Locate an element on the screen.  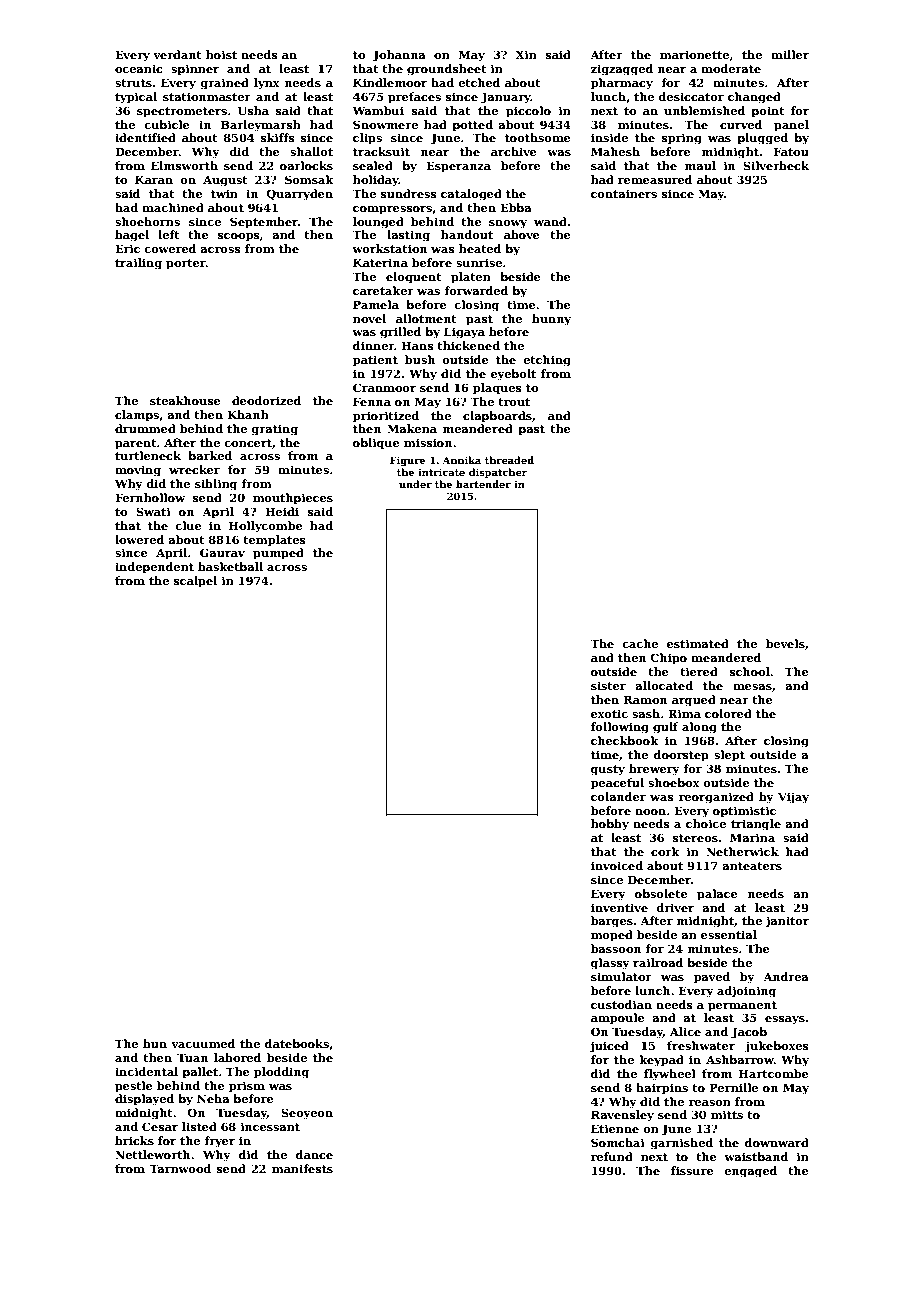
datebooks is located at coordinates (297, 1043).
